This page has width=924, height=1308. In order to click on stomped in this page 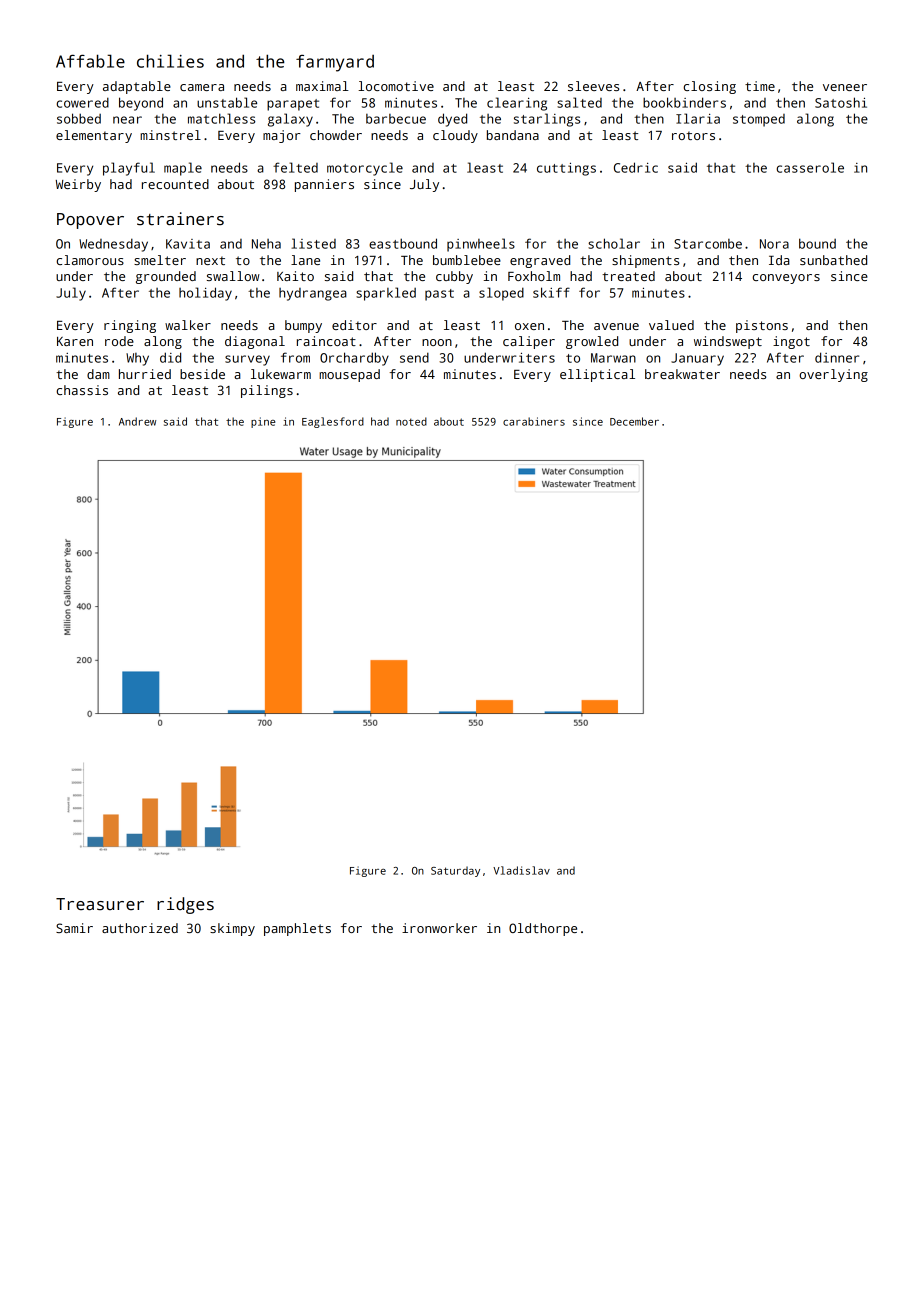, I will do `click(759, 120)`.
